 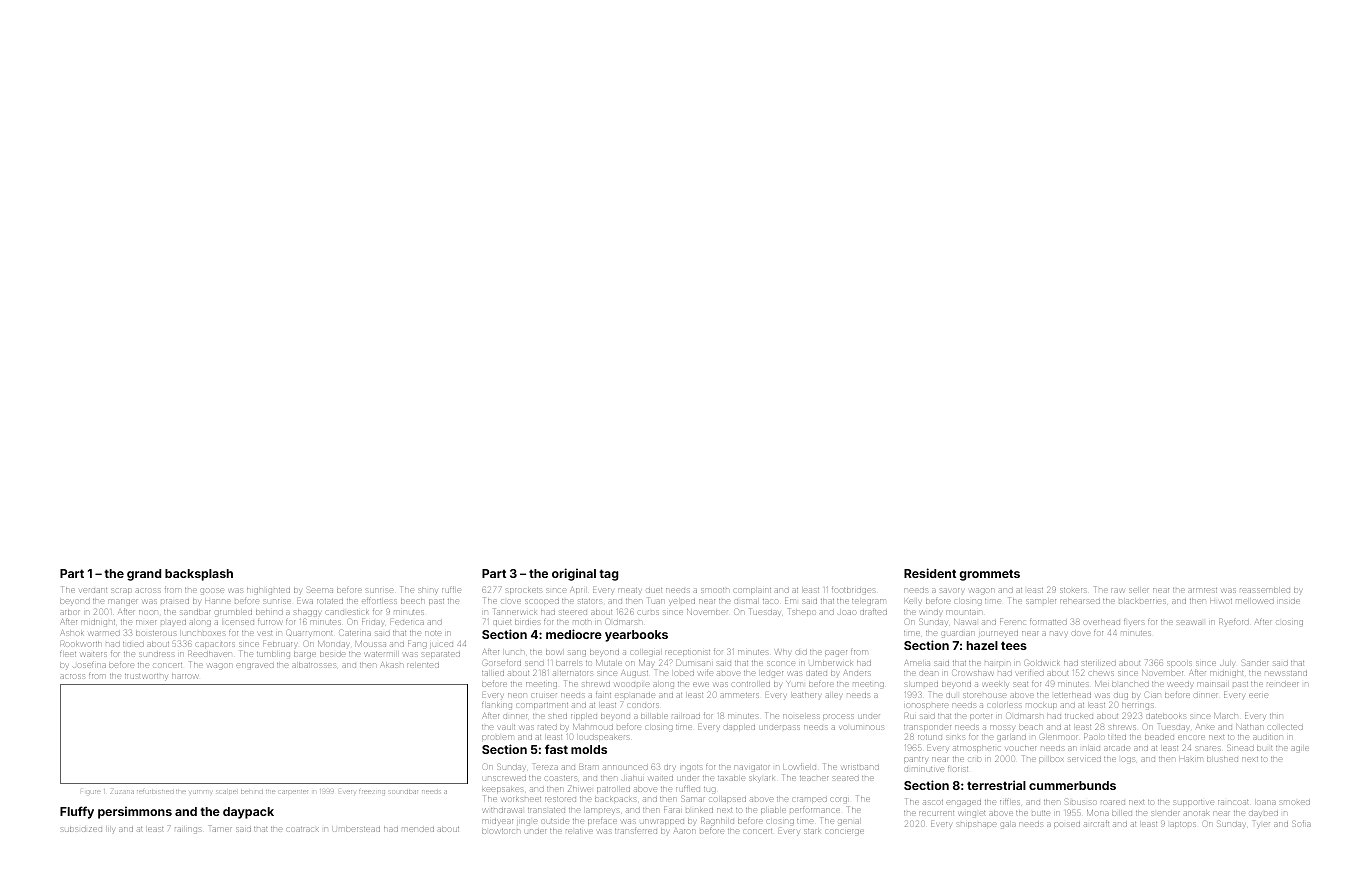 I want to click on cummerbunds, so click(x=1072, y=785).
